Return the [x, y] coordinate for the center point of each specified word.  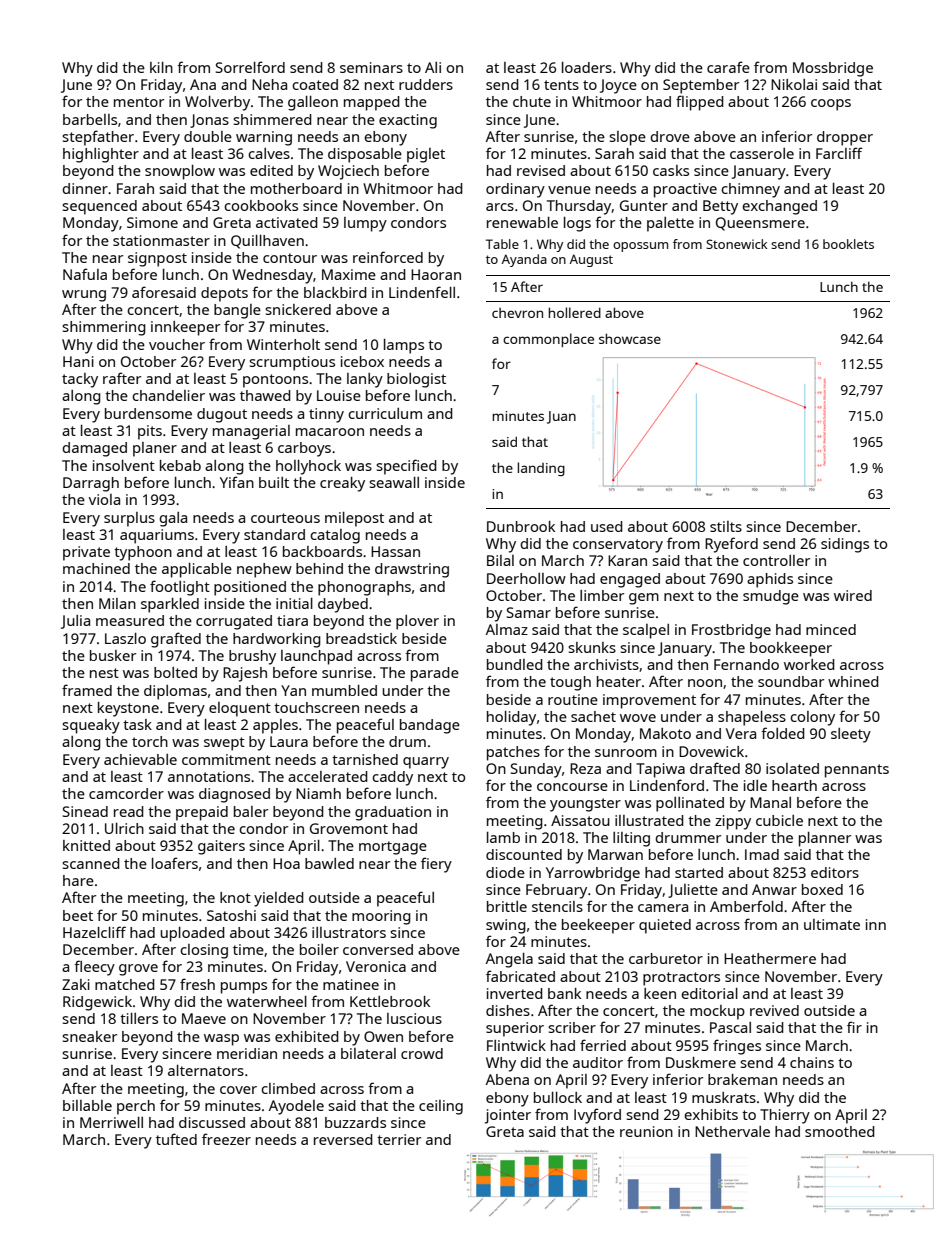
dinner [85, 188]
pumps [244, 988]
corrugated [234, 622]
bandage [430, 726]
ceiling [441, 1107]
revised [541, 170]
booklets [848, 244]
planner [825, 839]
